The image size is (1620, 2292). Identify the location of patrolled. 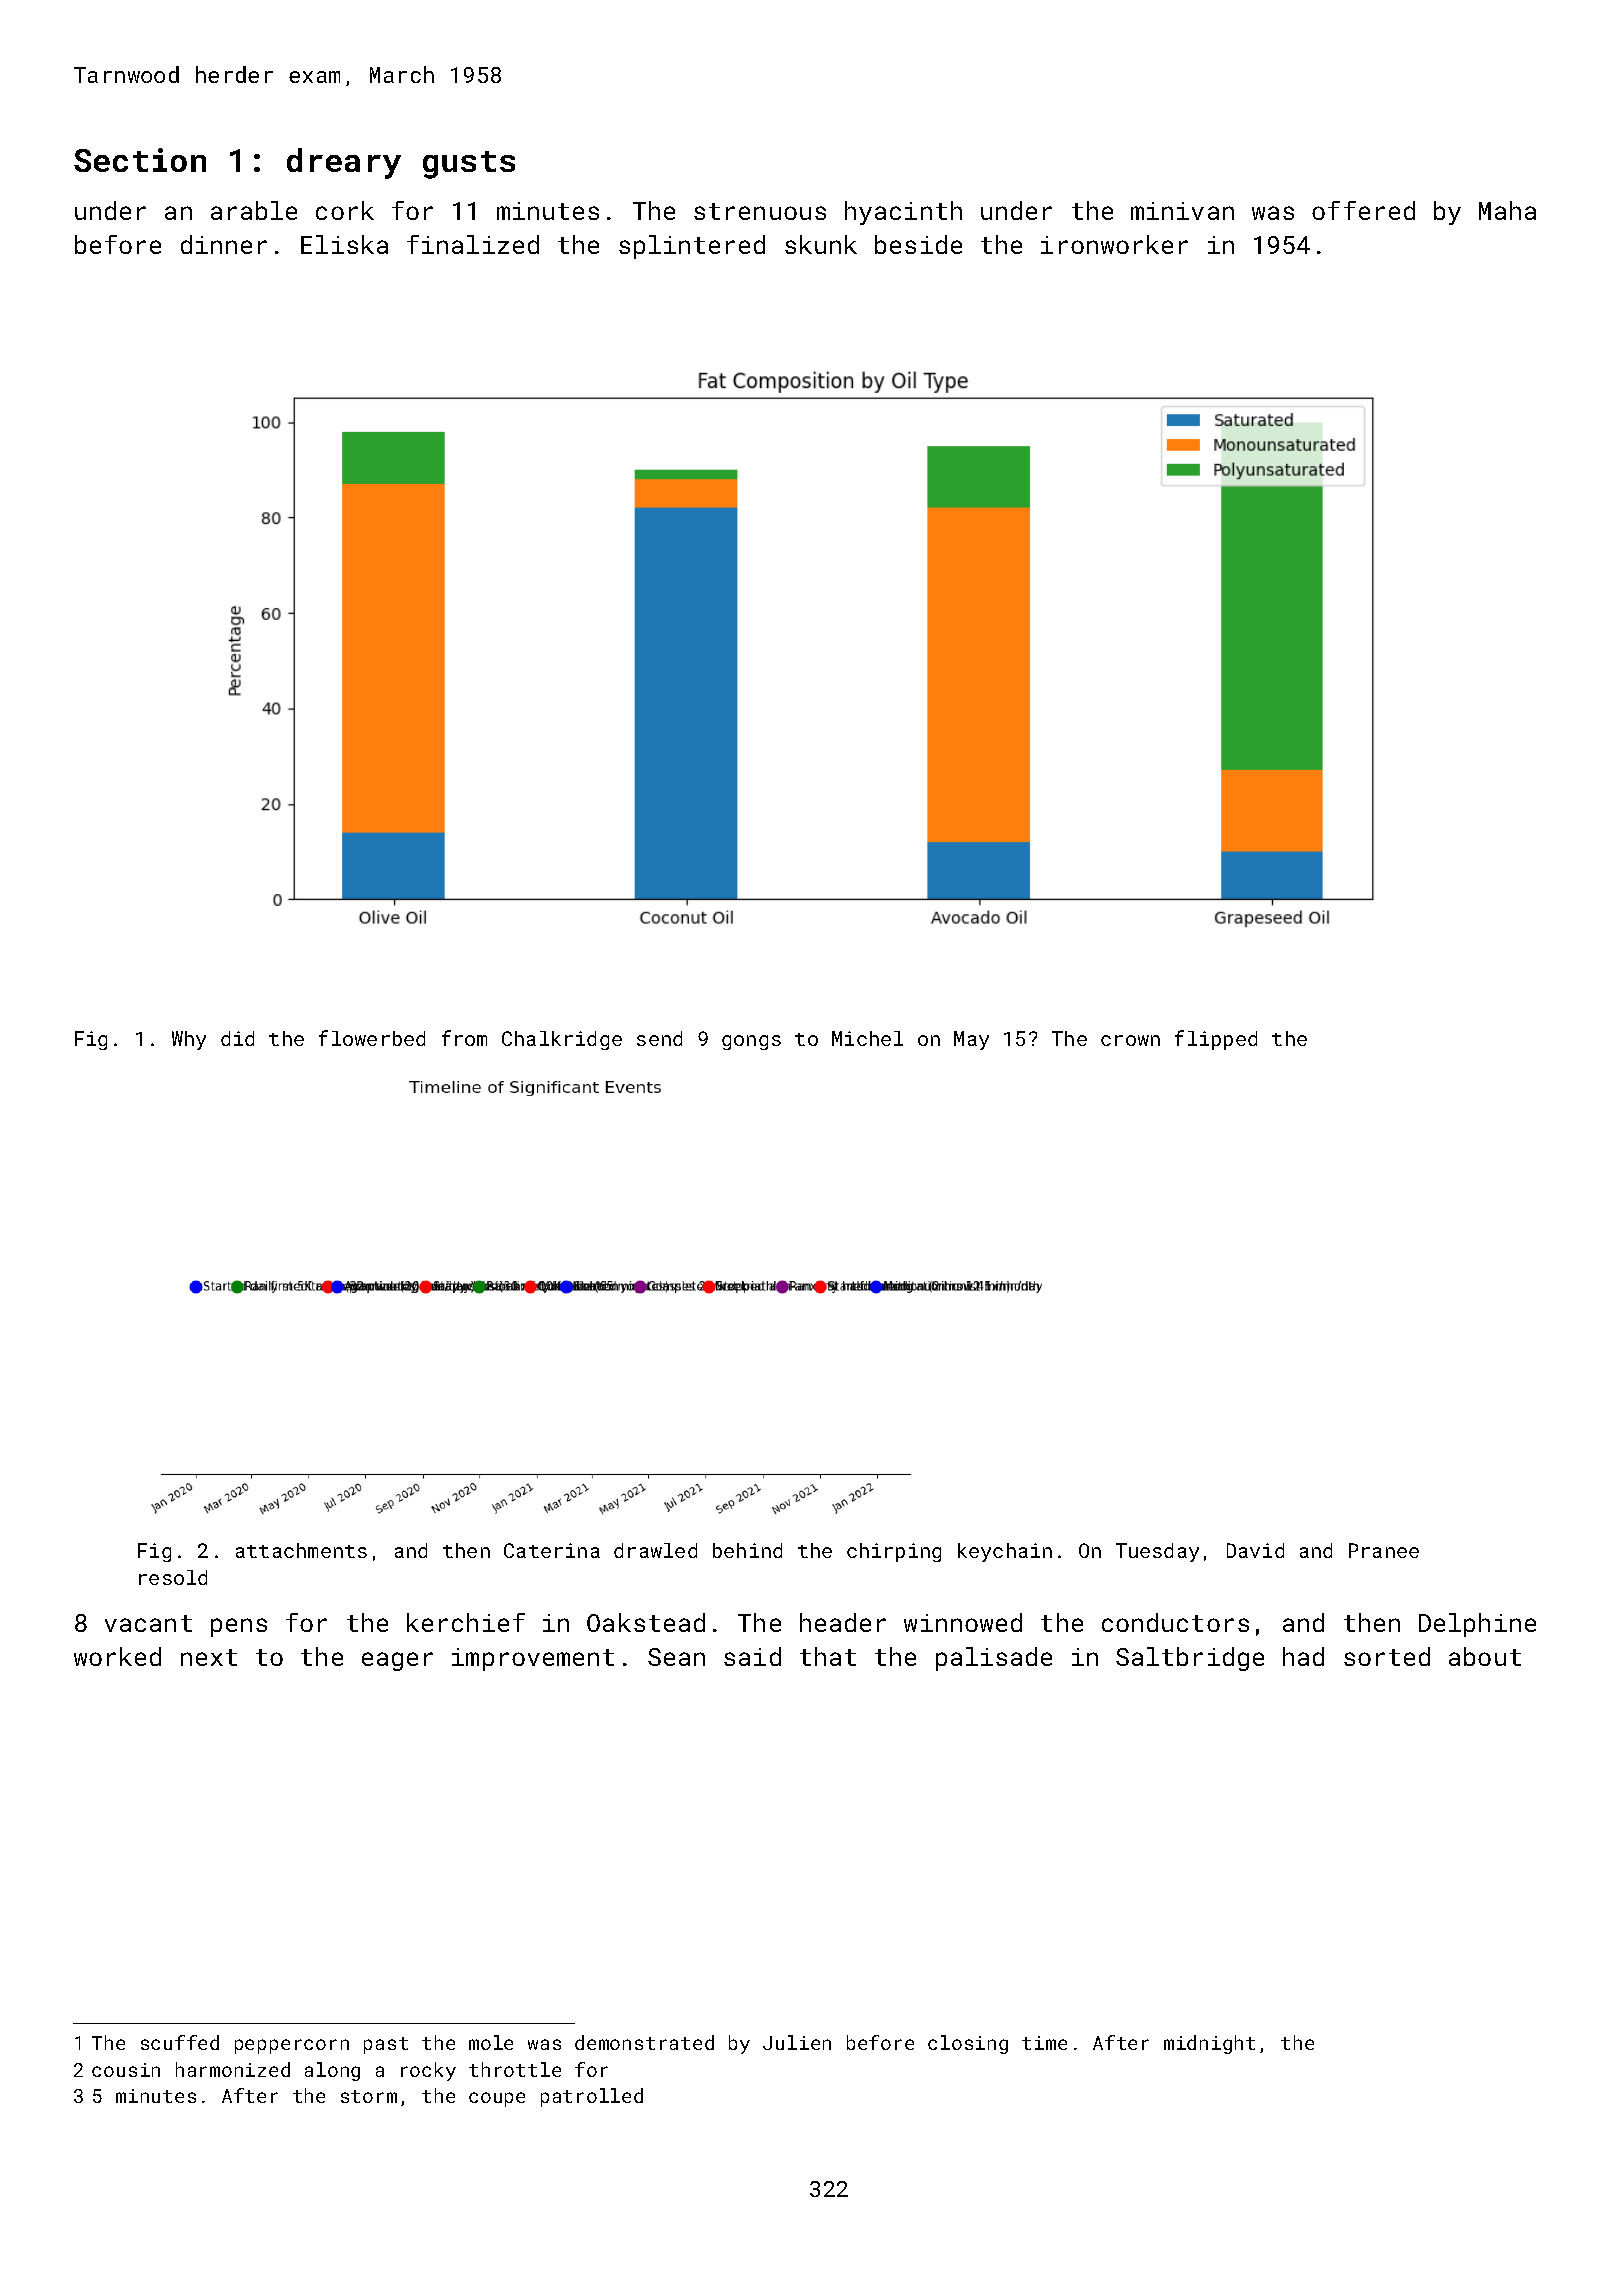
(592, 2097).
